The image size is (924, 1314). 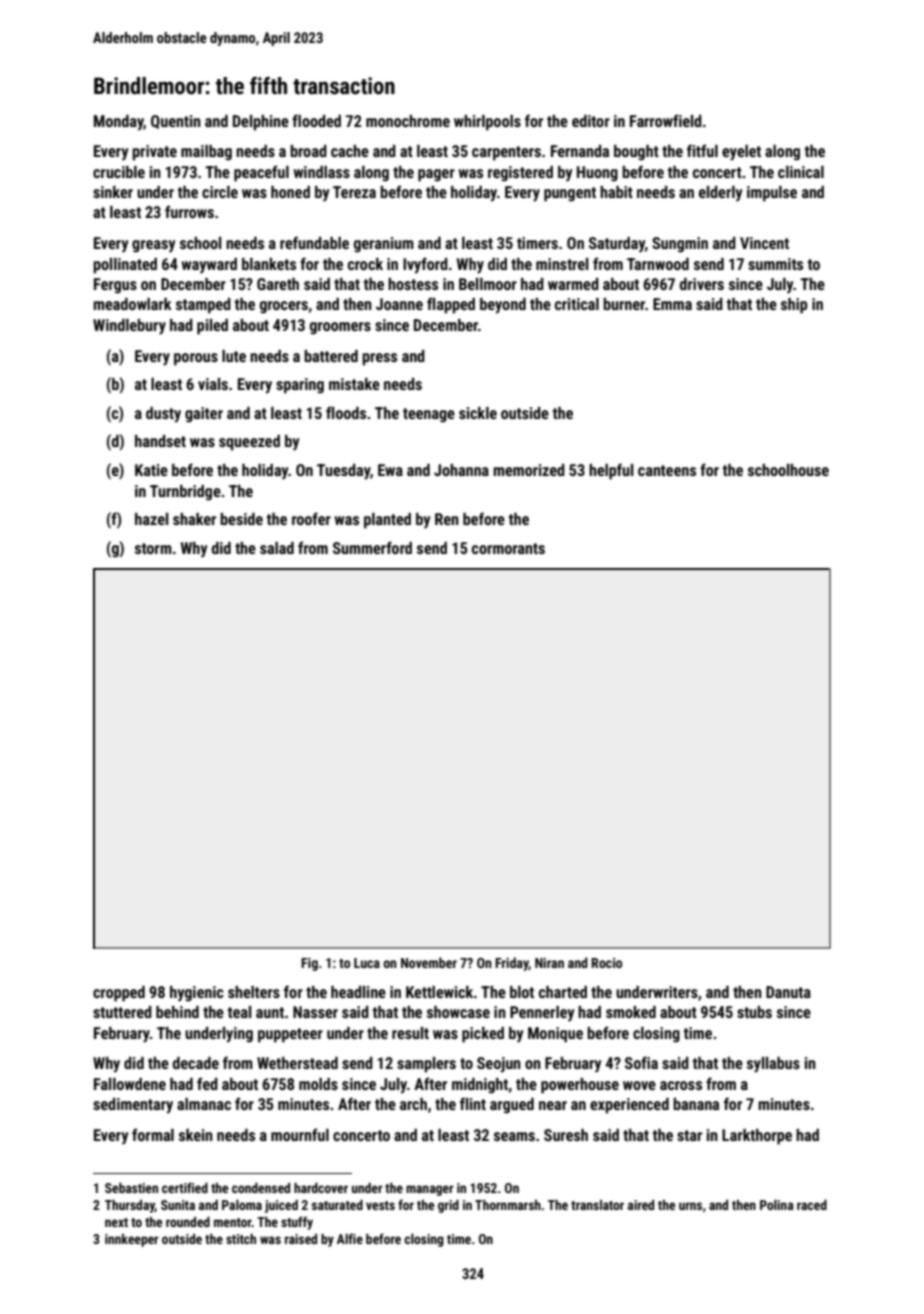 I want to click on circle, so click(x=220, y=192).
